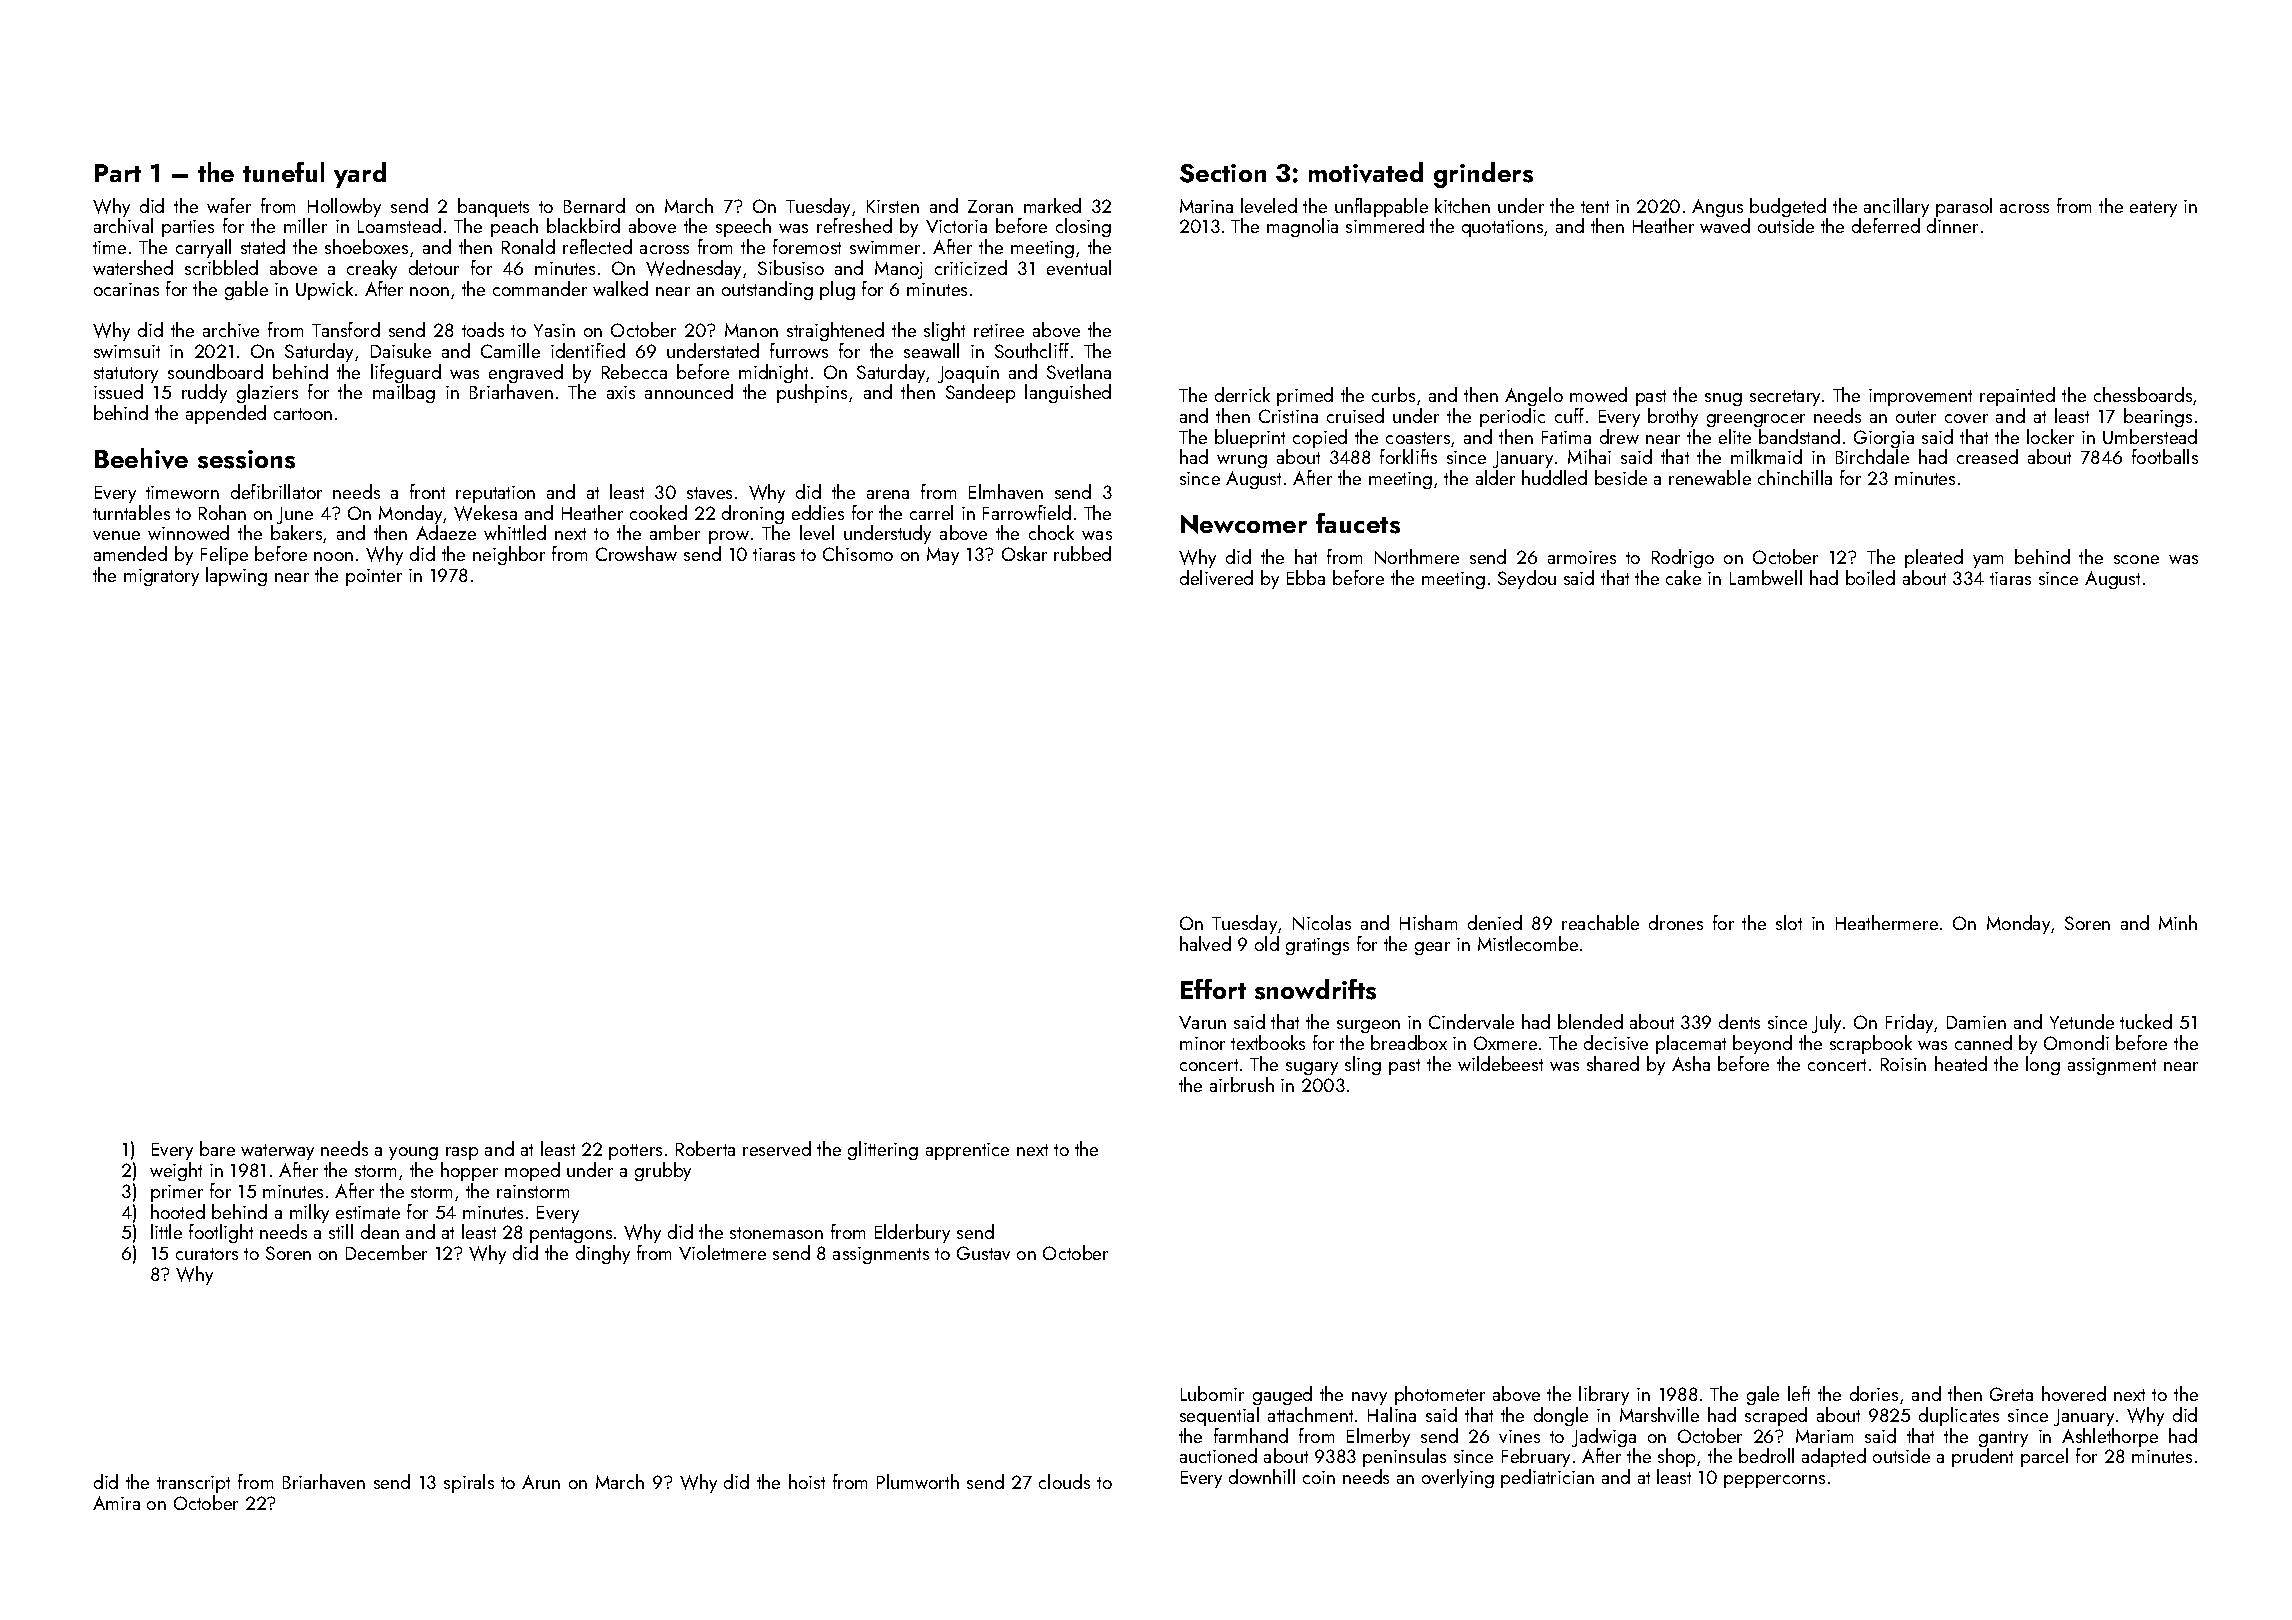  Describe the element at coordinates (161, 577) in the page. I see `migratory` at that location.
